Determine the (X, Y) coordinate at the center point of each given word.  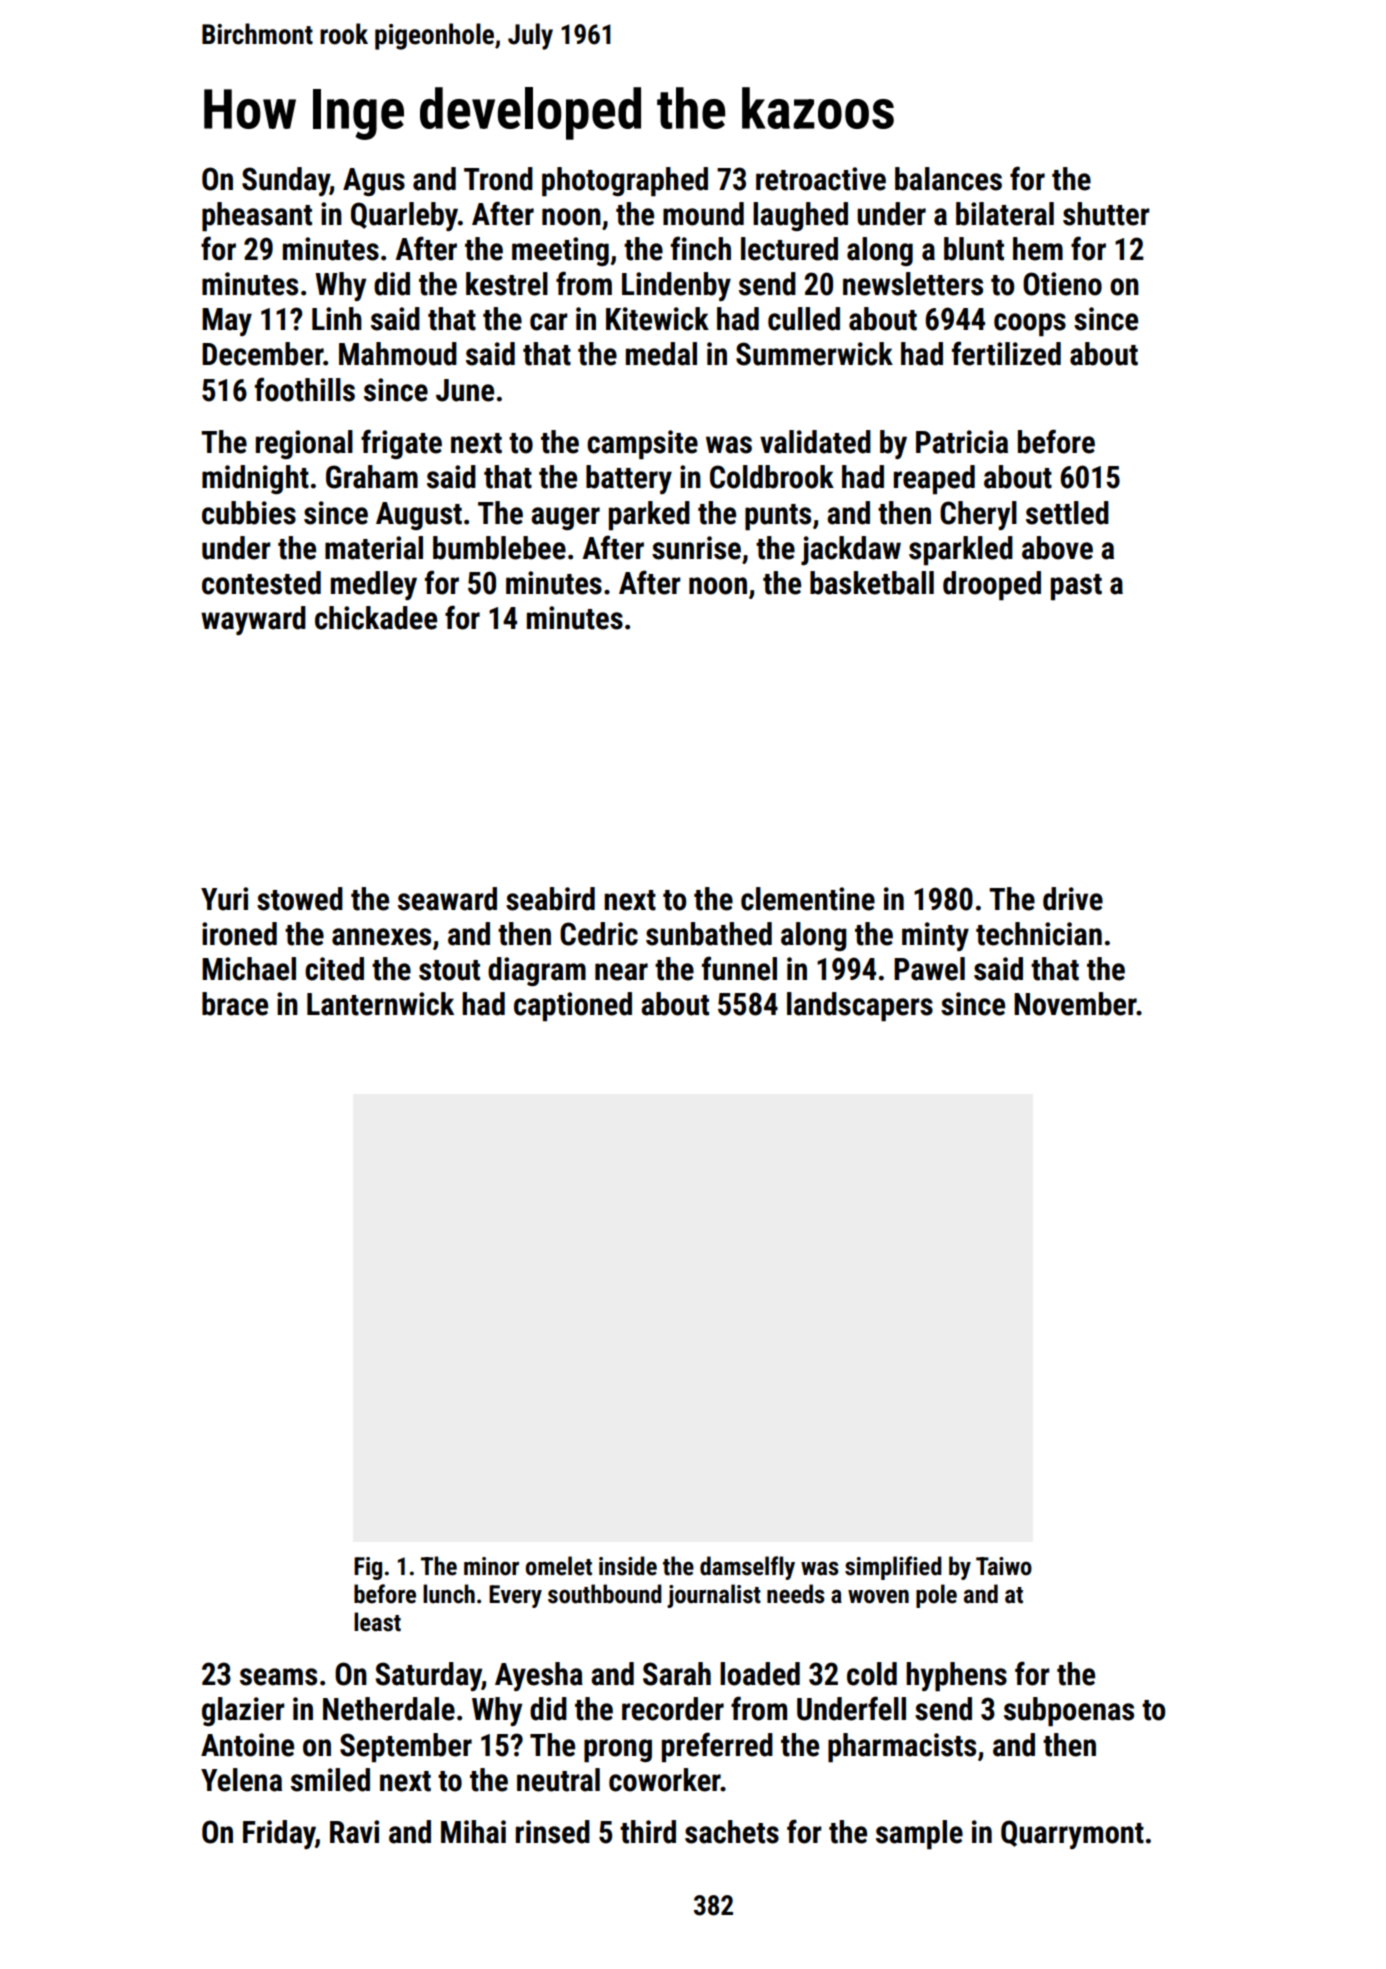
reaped (934, 479)
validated (815, 442)
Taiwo (1004, 1566)
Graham (372, 477)
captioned (573, 1006)
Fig (368, 1568)
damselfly (747, 1568)
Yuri (224, 899)
